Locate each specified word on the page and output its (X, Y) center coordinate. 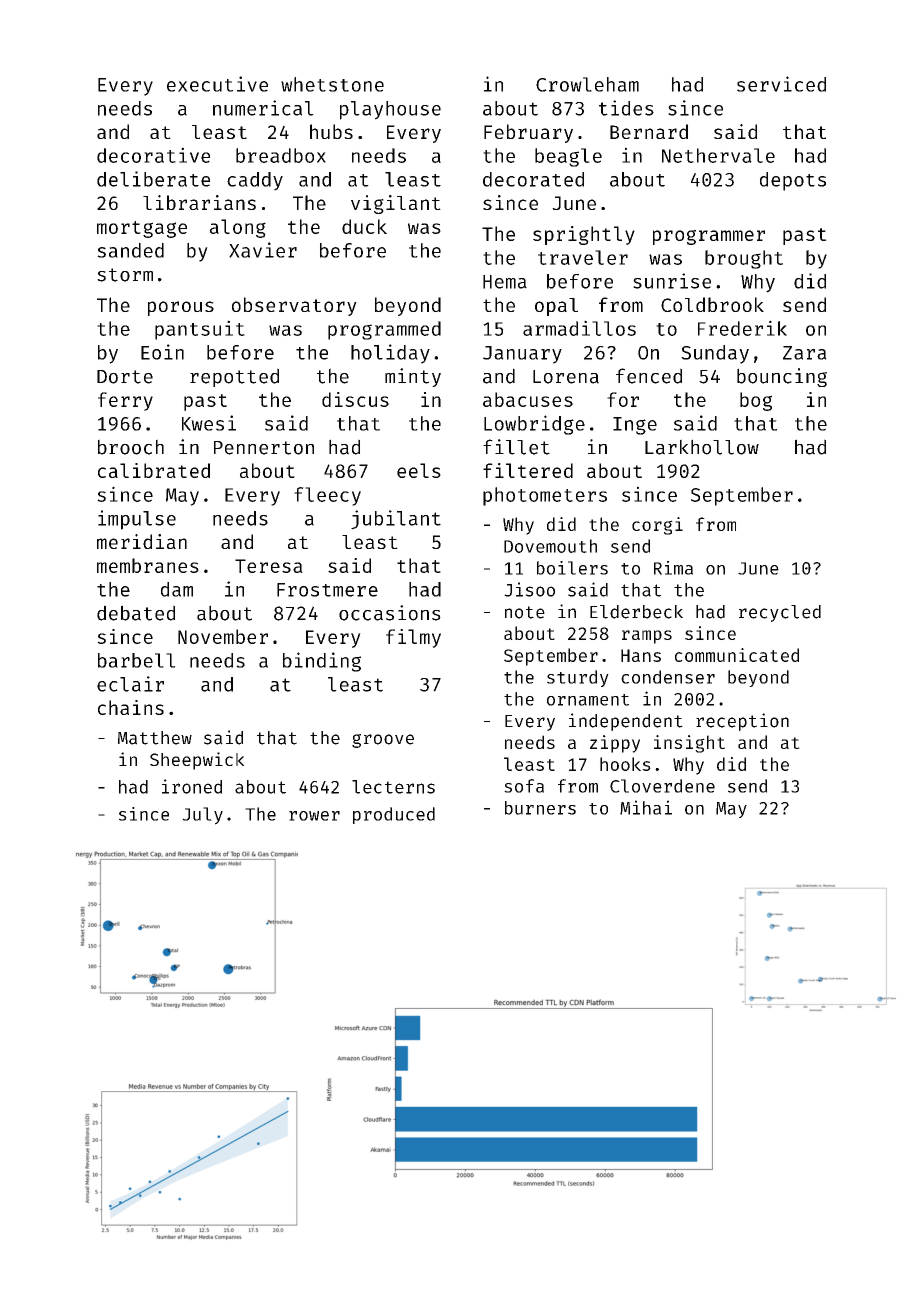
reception (742, 722)
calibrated (154, 470)
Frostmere (327, 590)
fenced (649, 376)
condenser (668, 677)
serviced (781, 84)
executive (217, 84)
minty (413, 377)
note (525, 612)
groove (383, 741)
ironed (192, 786)
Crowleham (587, 84)
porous (181, 308)
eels (419, 470)
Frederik (742, 328)
